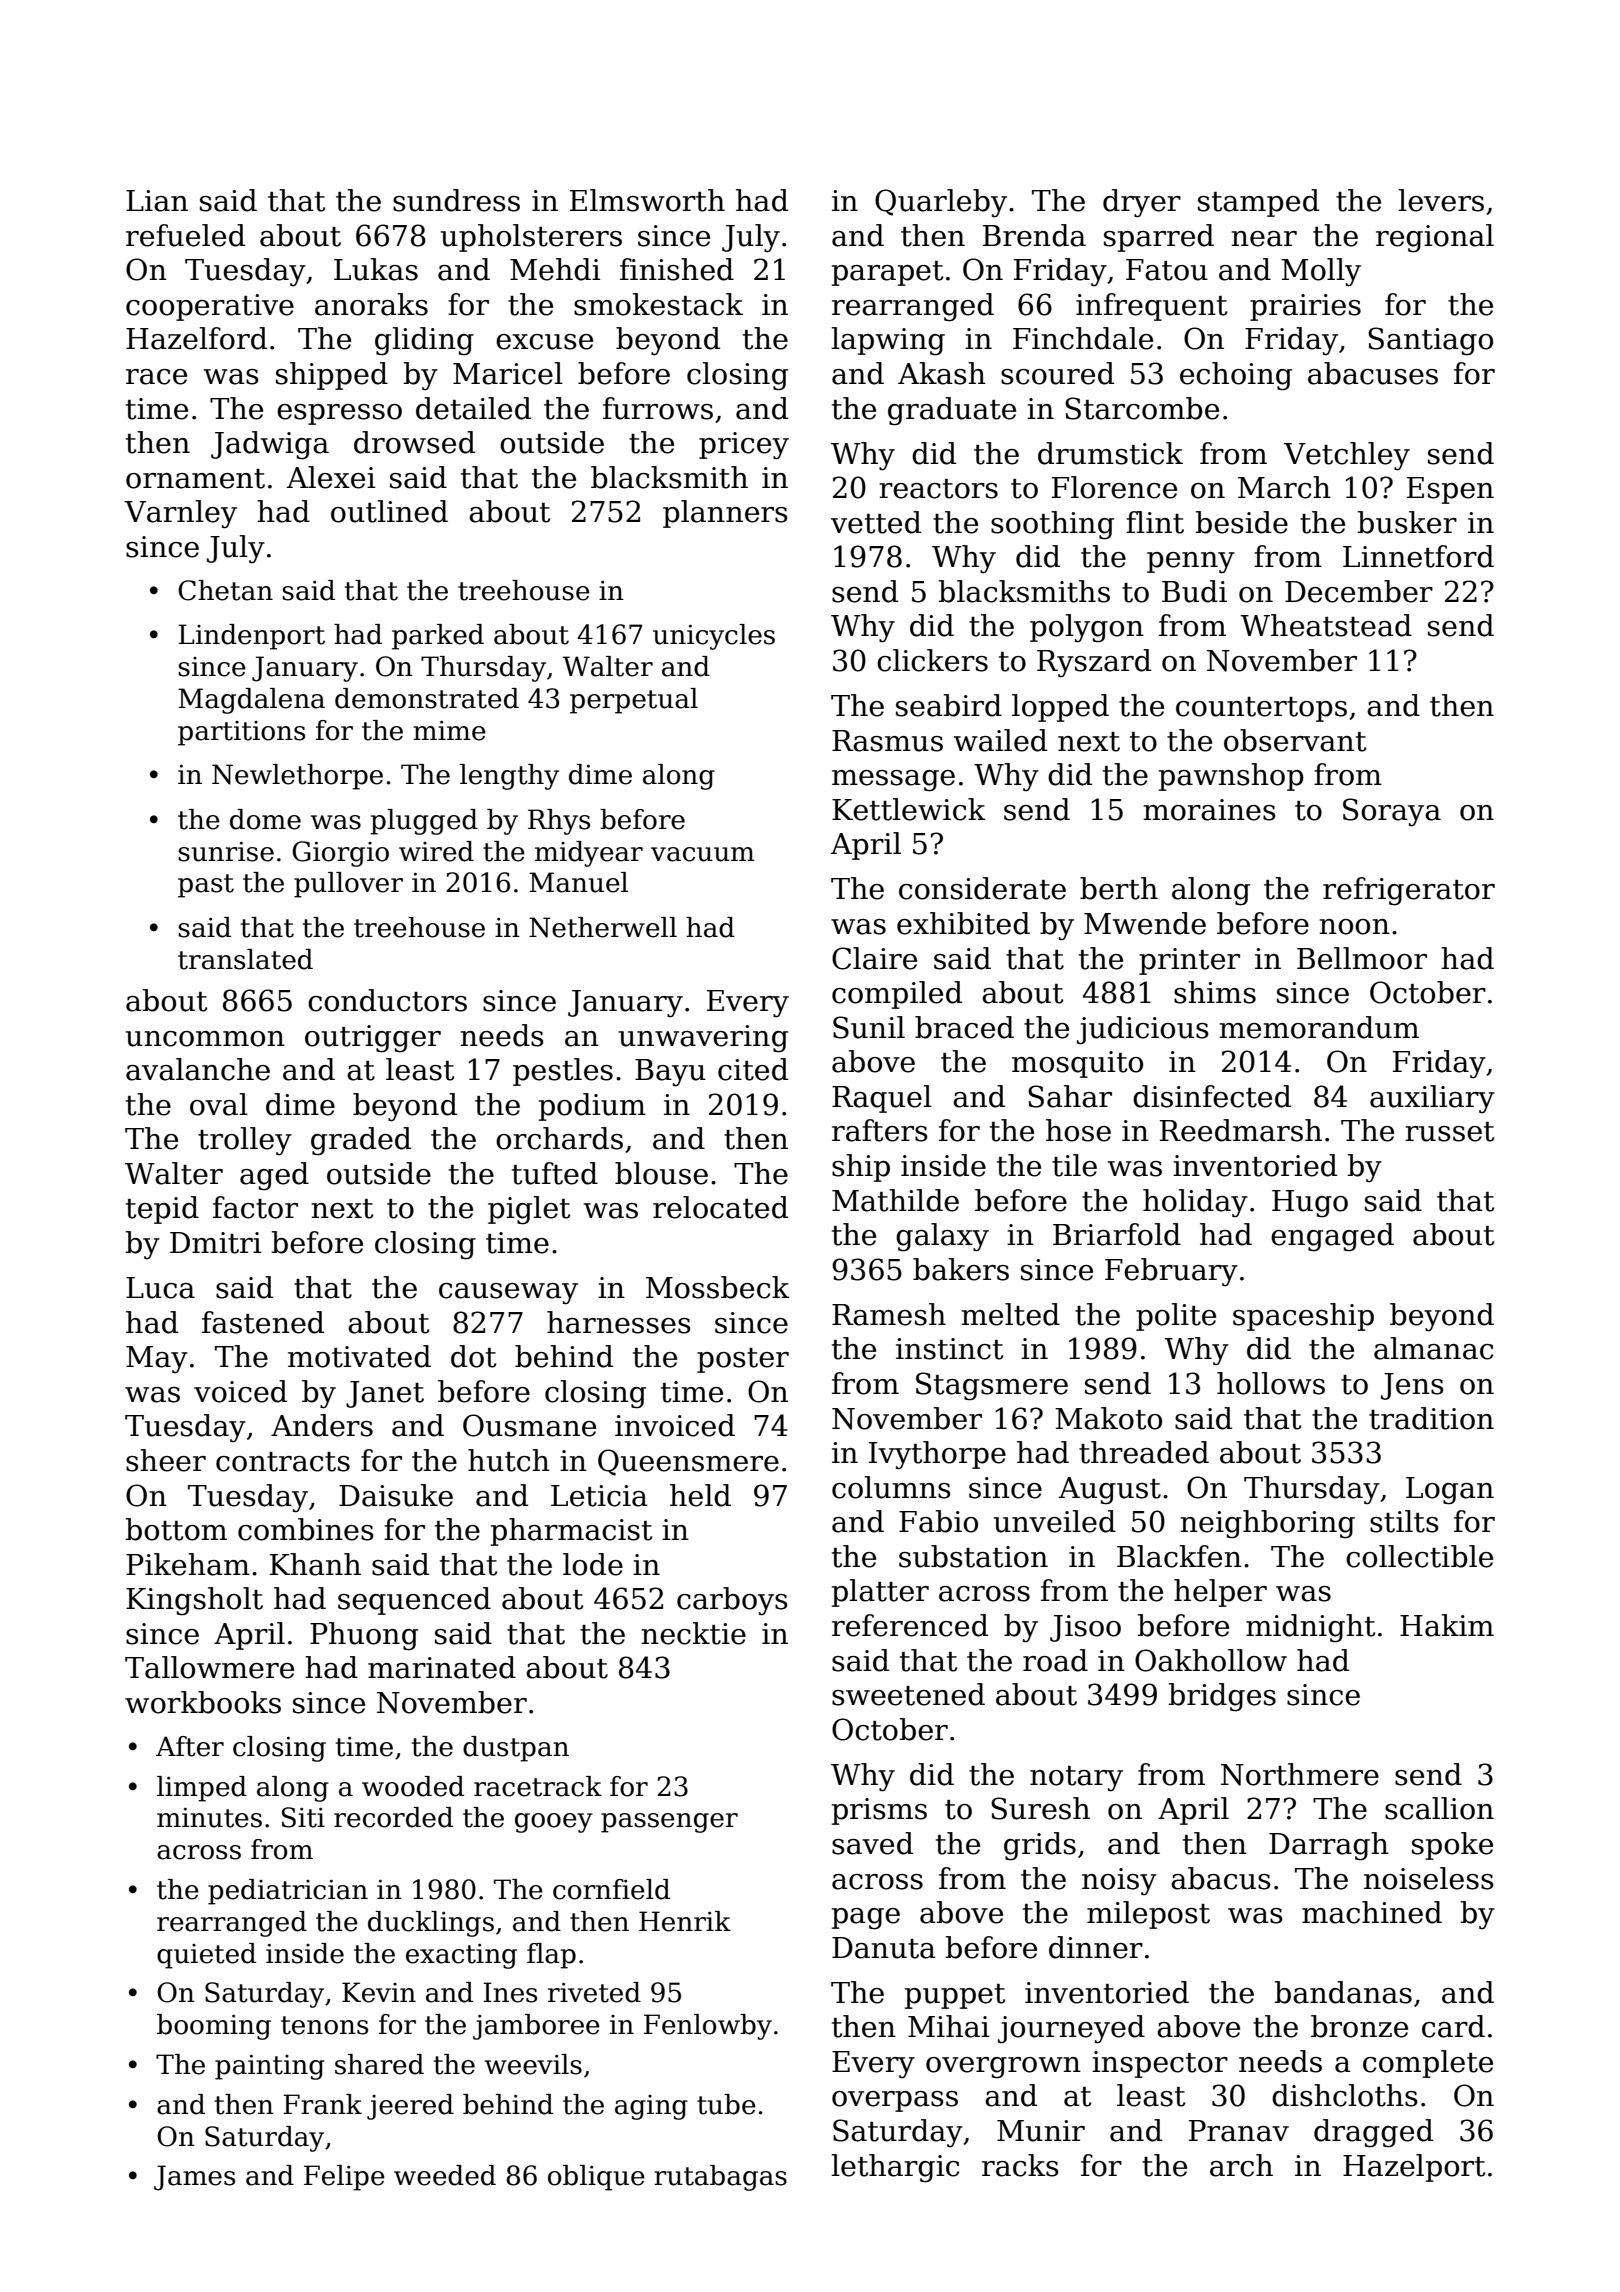 Image resolution: width=1620 pixels, height=2292 pixels. I want to click on Lian, so click(157, 201).
